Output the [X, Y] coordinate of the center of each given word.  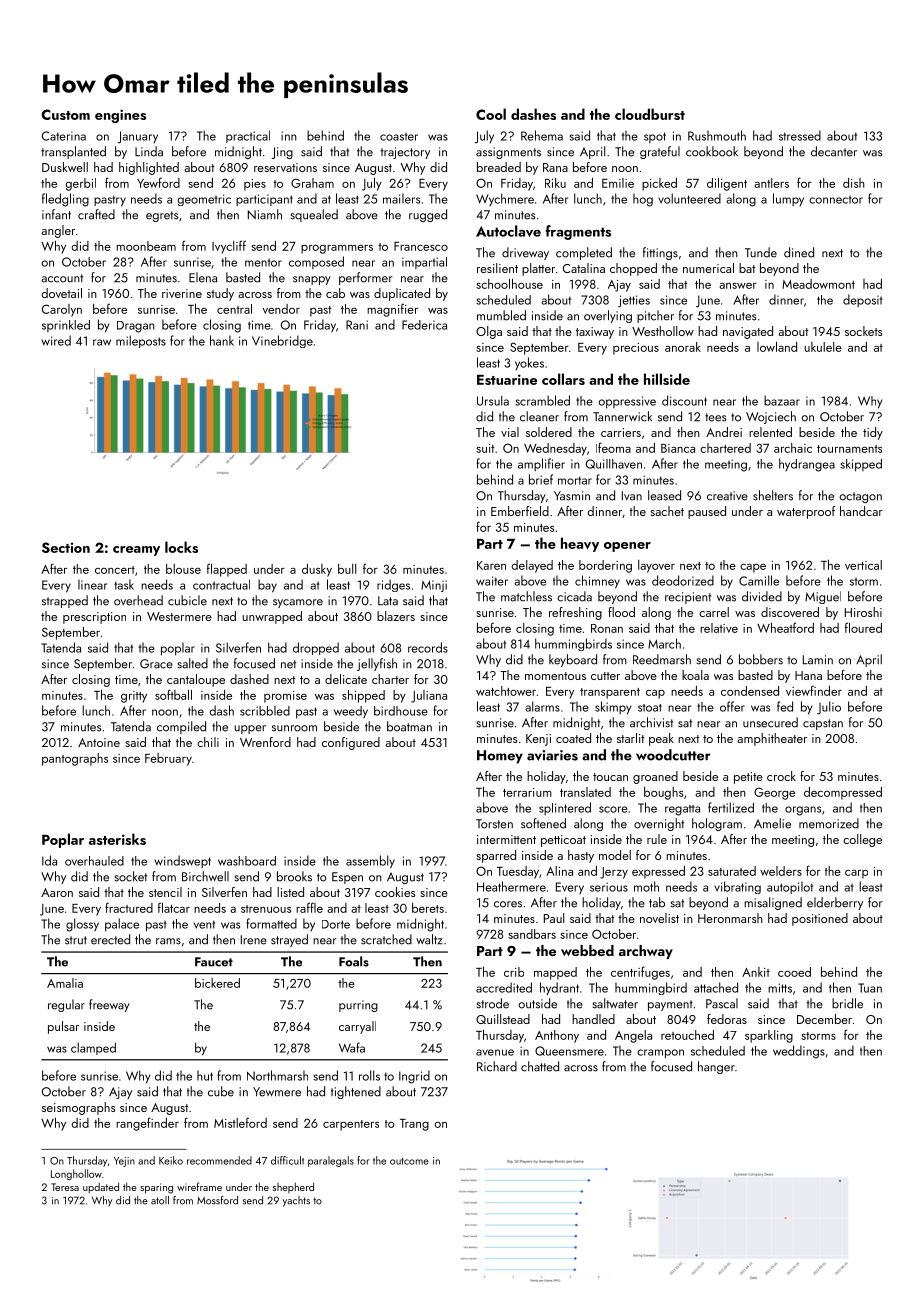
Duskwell [65, 167]
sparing [156, 1188]
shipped [363, 696]
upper [250, 729]
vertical [863, 565]
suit [485, 448]
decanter [834, 151]
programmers [337, 249]
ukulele [823, 347]
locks [181, 547]
